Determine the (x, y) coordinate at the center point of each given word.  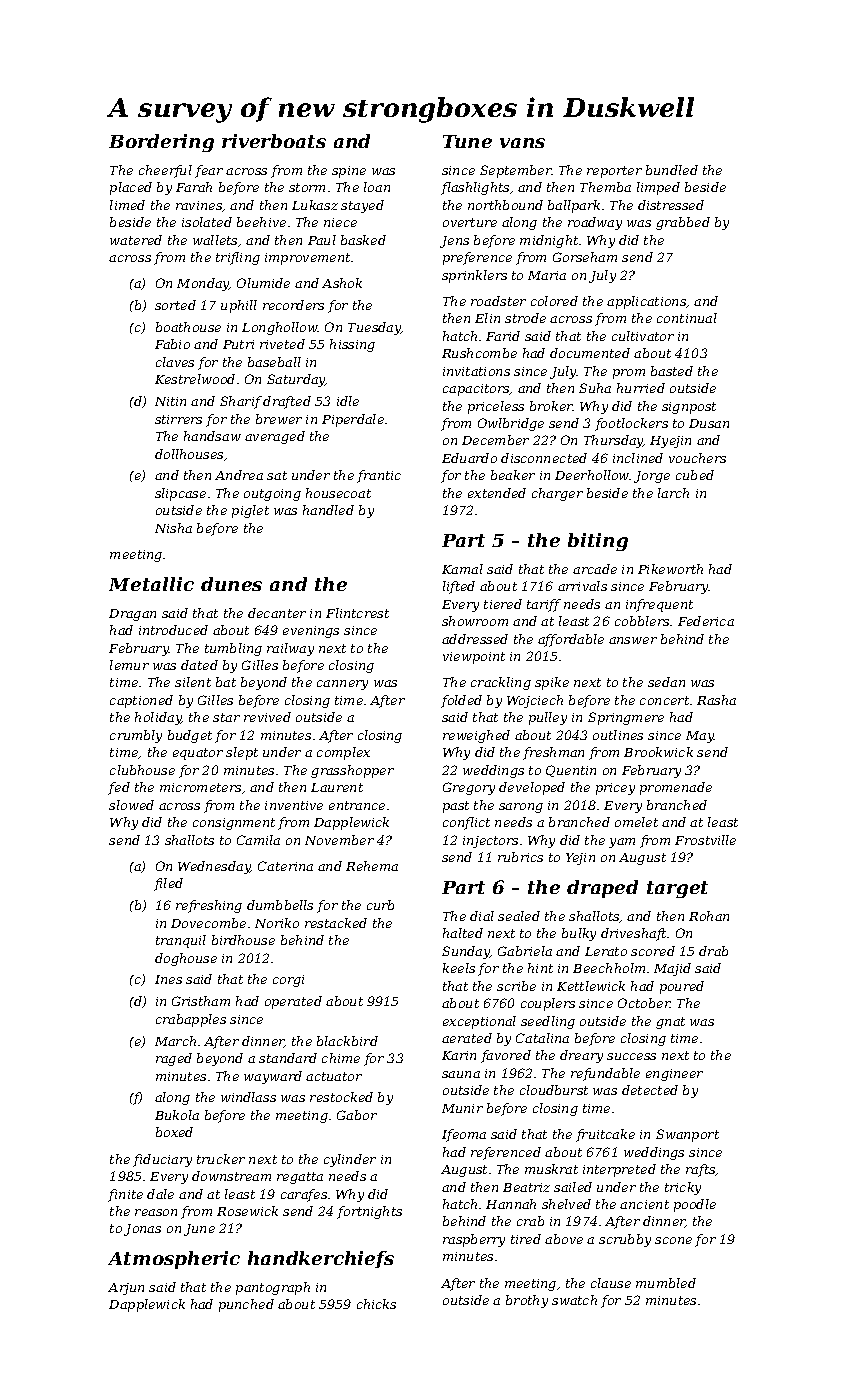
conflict (466, 823)
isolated (207, 222)
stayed (362, 206)
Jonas (142, 1230)
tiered (503, 604)
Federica (706, 621)
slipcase (180, 494)
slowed (131, 805)
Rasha (716, 700)
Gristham (201, 1001)
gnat (670, 1023)
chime (341, 1058)
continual (687, 318)
